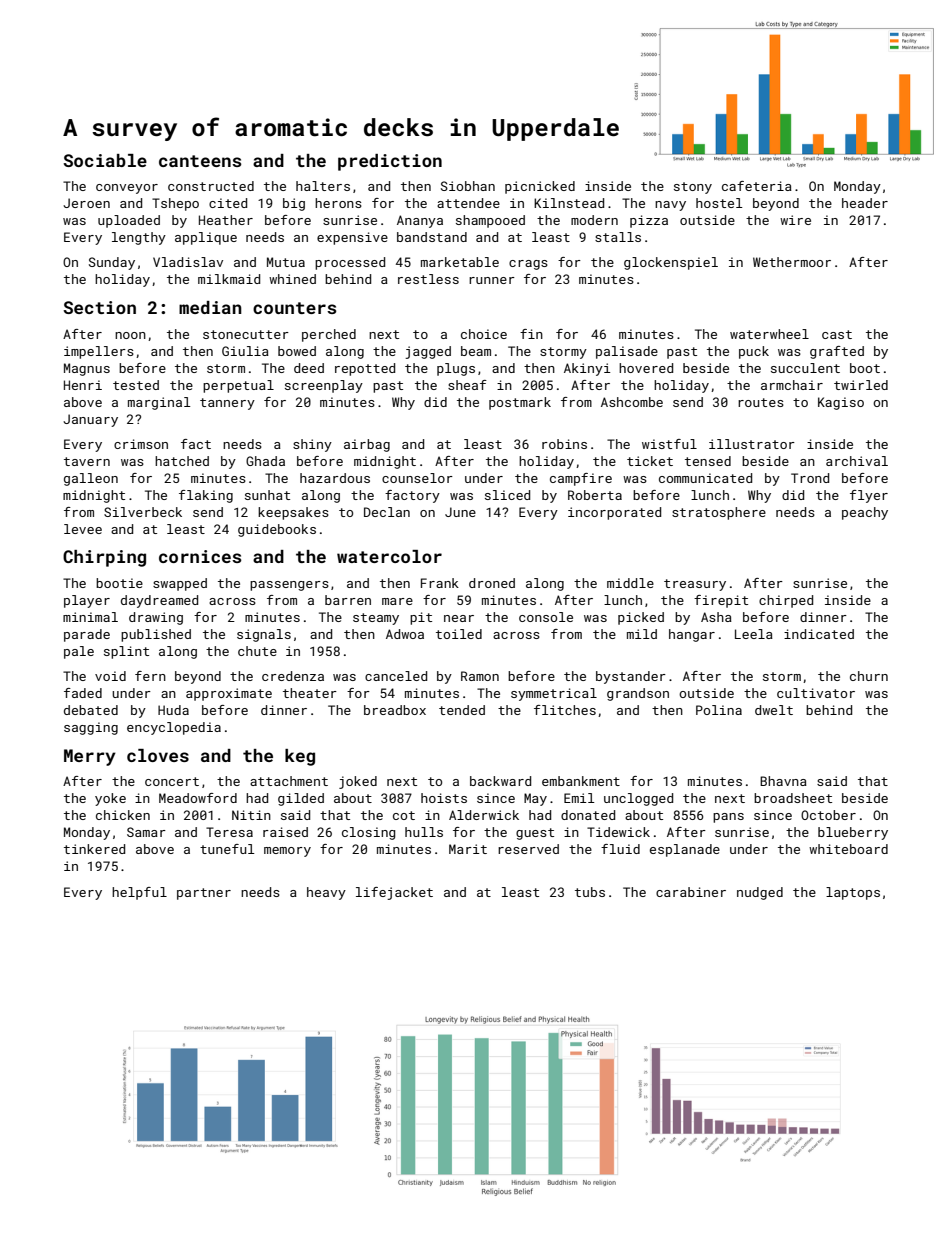 Image resolution: width=952 pixels, height=1233 pixels. What do you see at coordinates (594, 220) in the screenshot?
I see `modern` at bounding box center [594, 220].
